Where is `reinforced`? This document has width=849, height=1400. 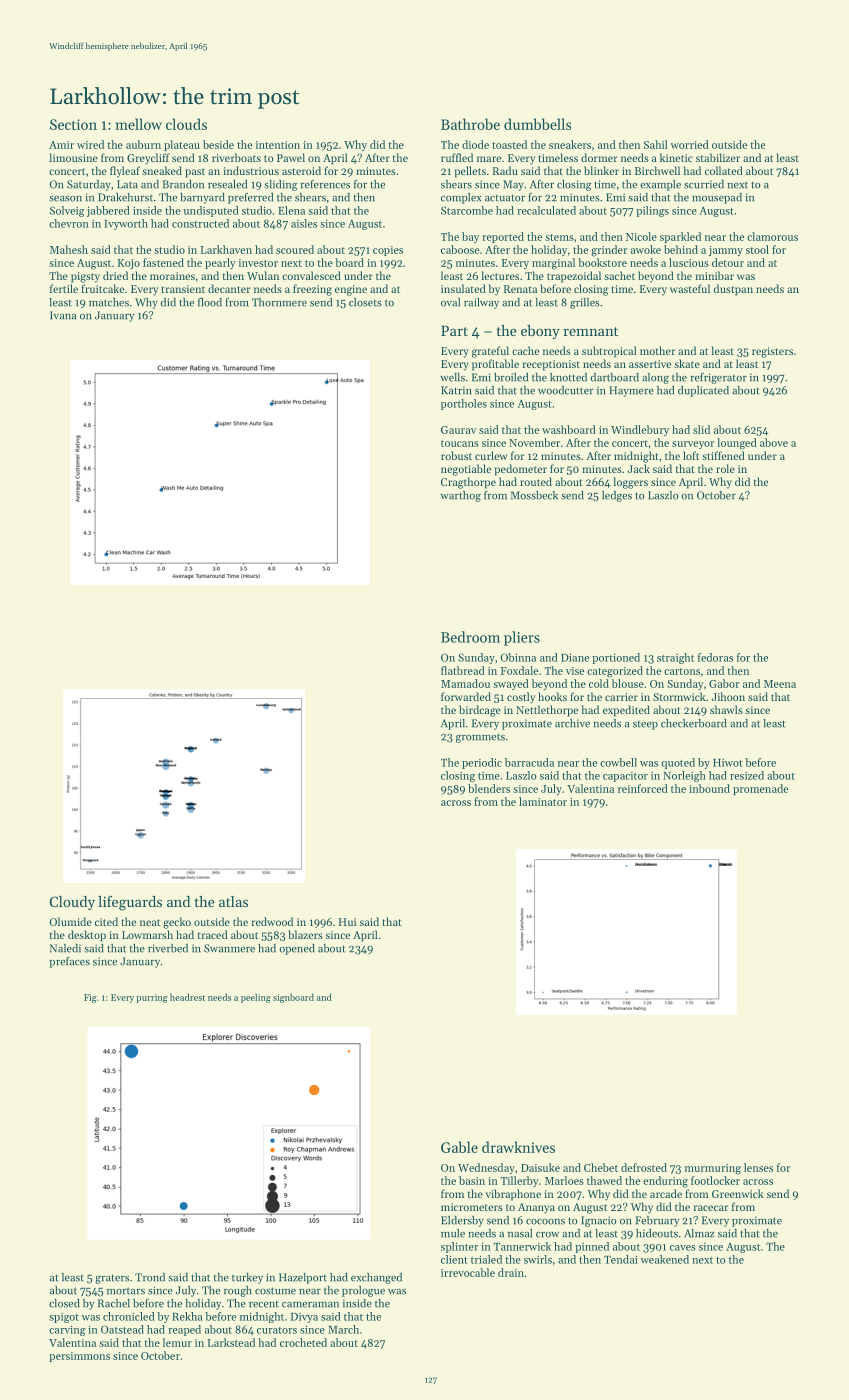 reinforced is located at coordinates (643, 788).
